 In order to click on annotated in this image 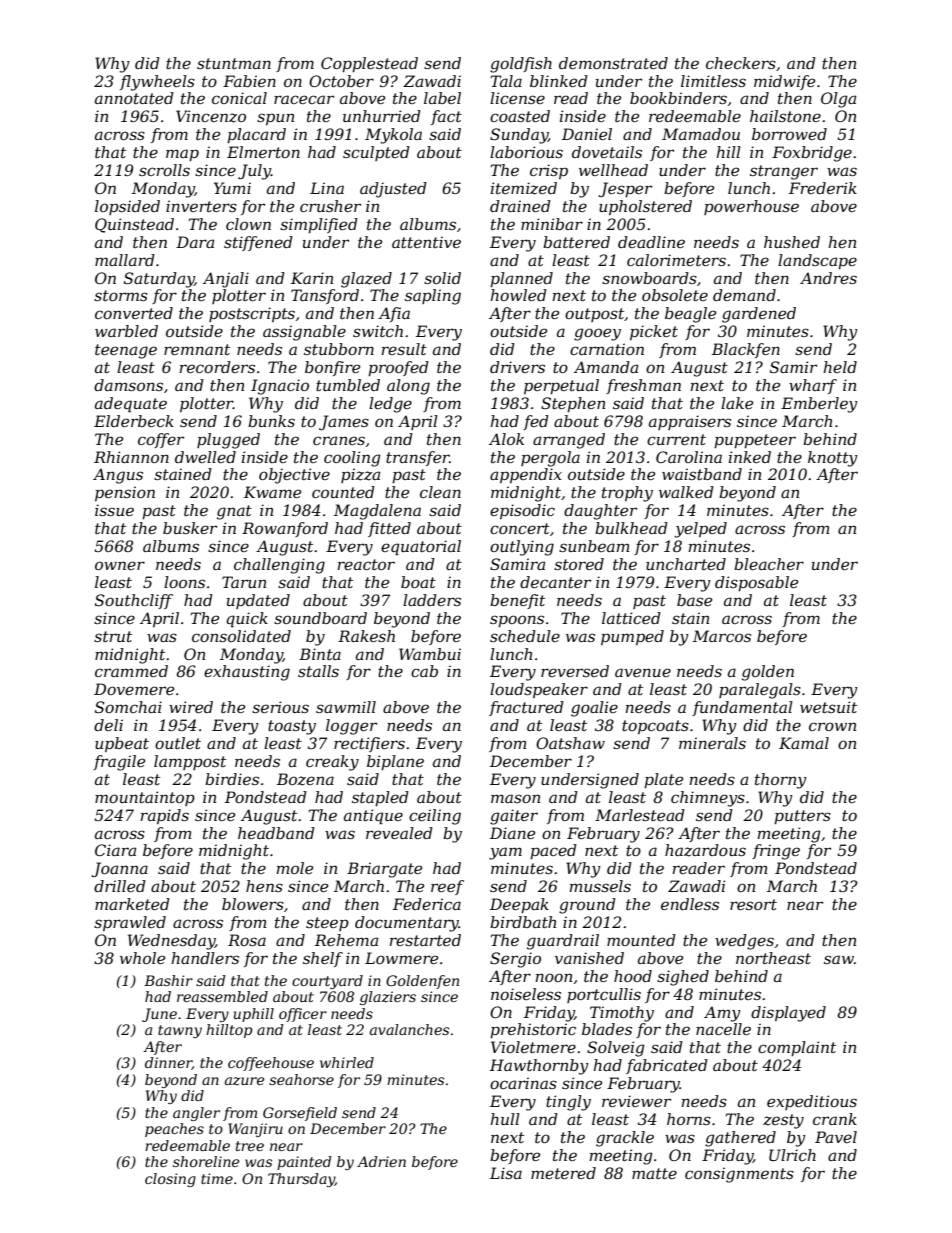, I will do `click(134, 98)`.
